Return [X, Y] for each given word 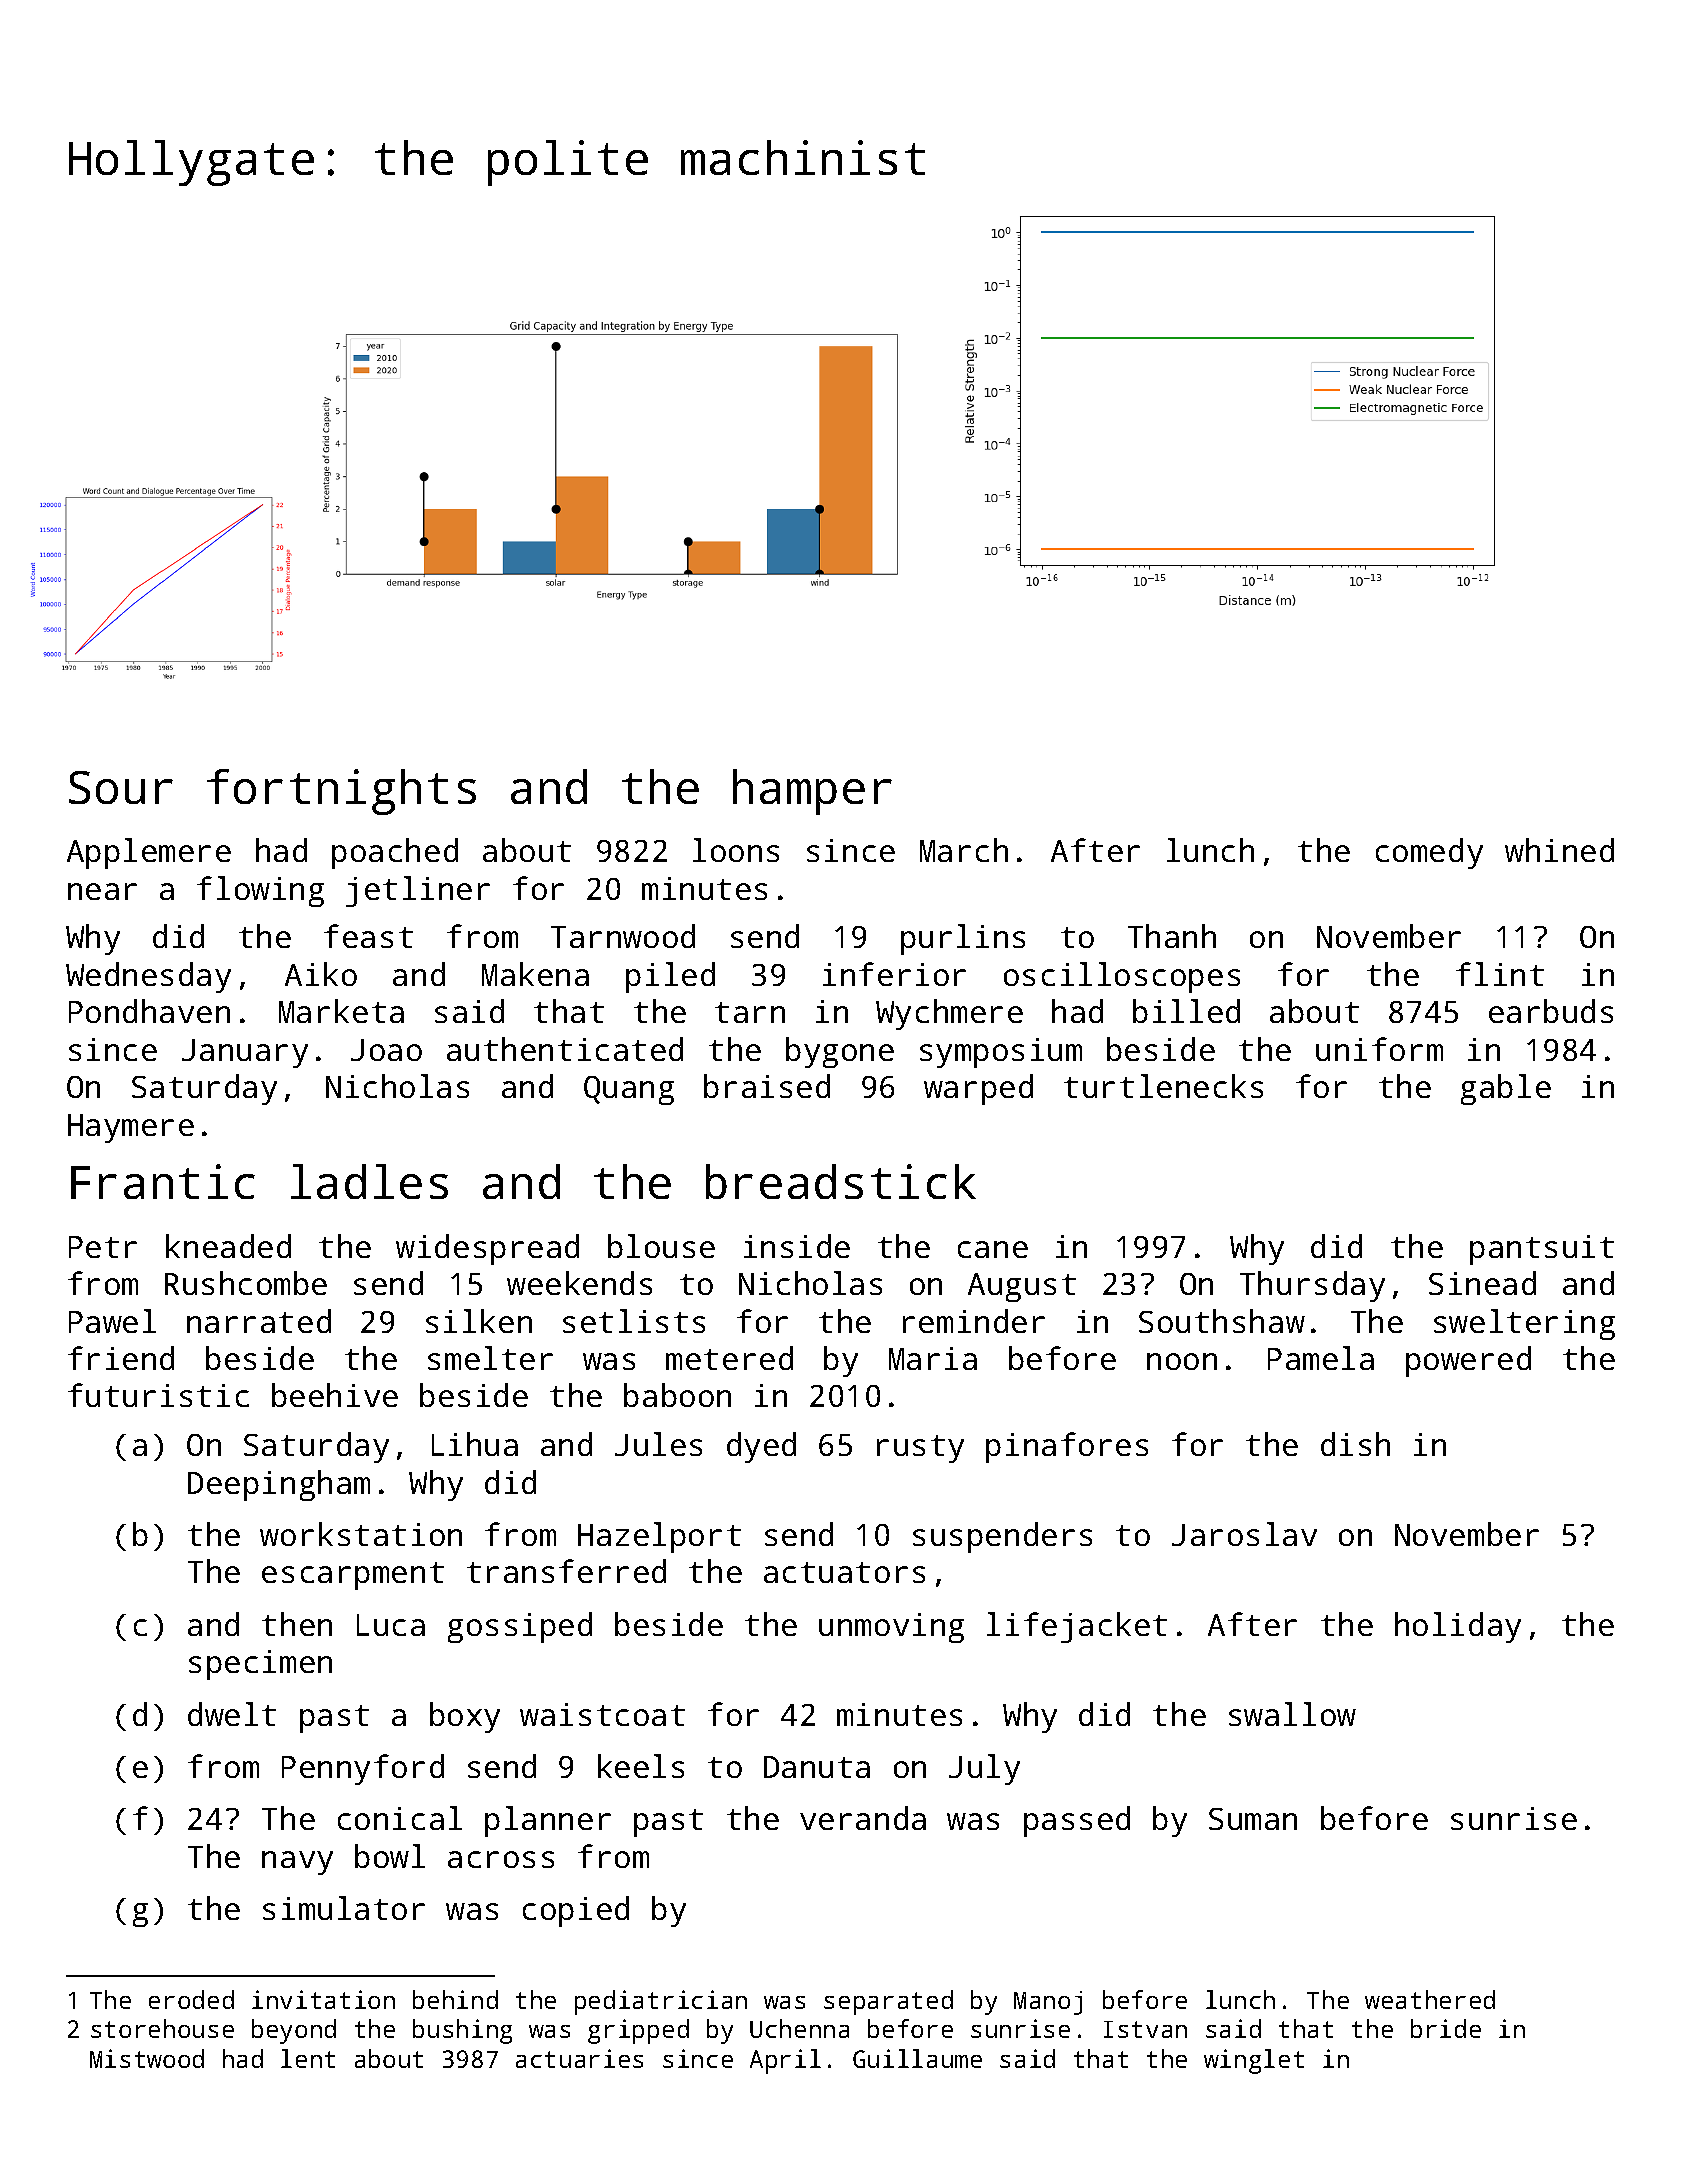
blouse [661, 1246]
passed [1077, 1821]
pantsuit [1542, 1250]
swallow [1292, 1714]
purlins [963, 939]
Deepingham [279, 1485]
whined [1559, 850]
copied [576, 1911]
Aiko [321, 974]
